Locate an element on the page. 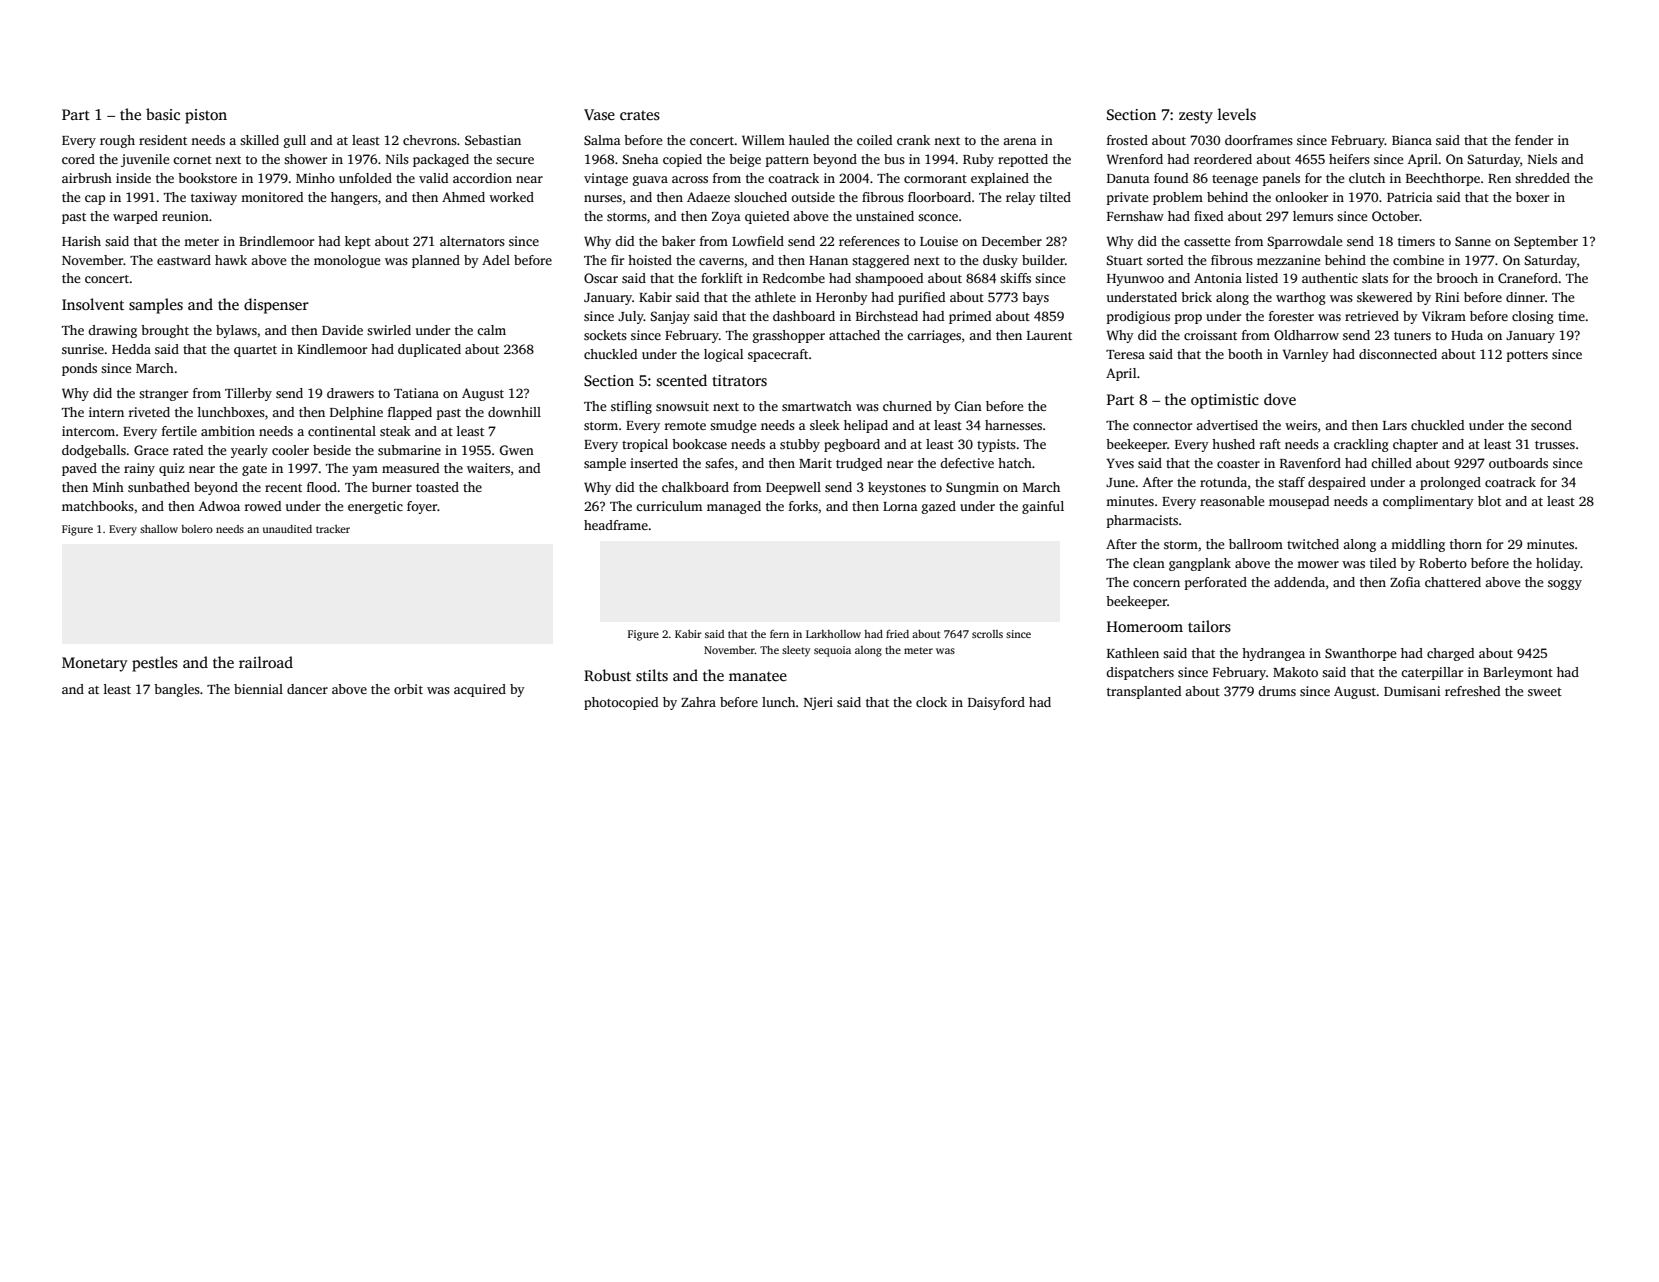 This image has width=1659, height=1282. grasshopper is located at coordinates (789, 336).
